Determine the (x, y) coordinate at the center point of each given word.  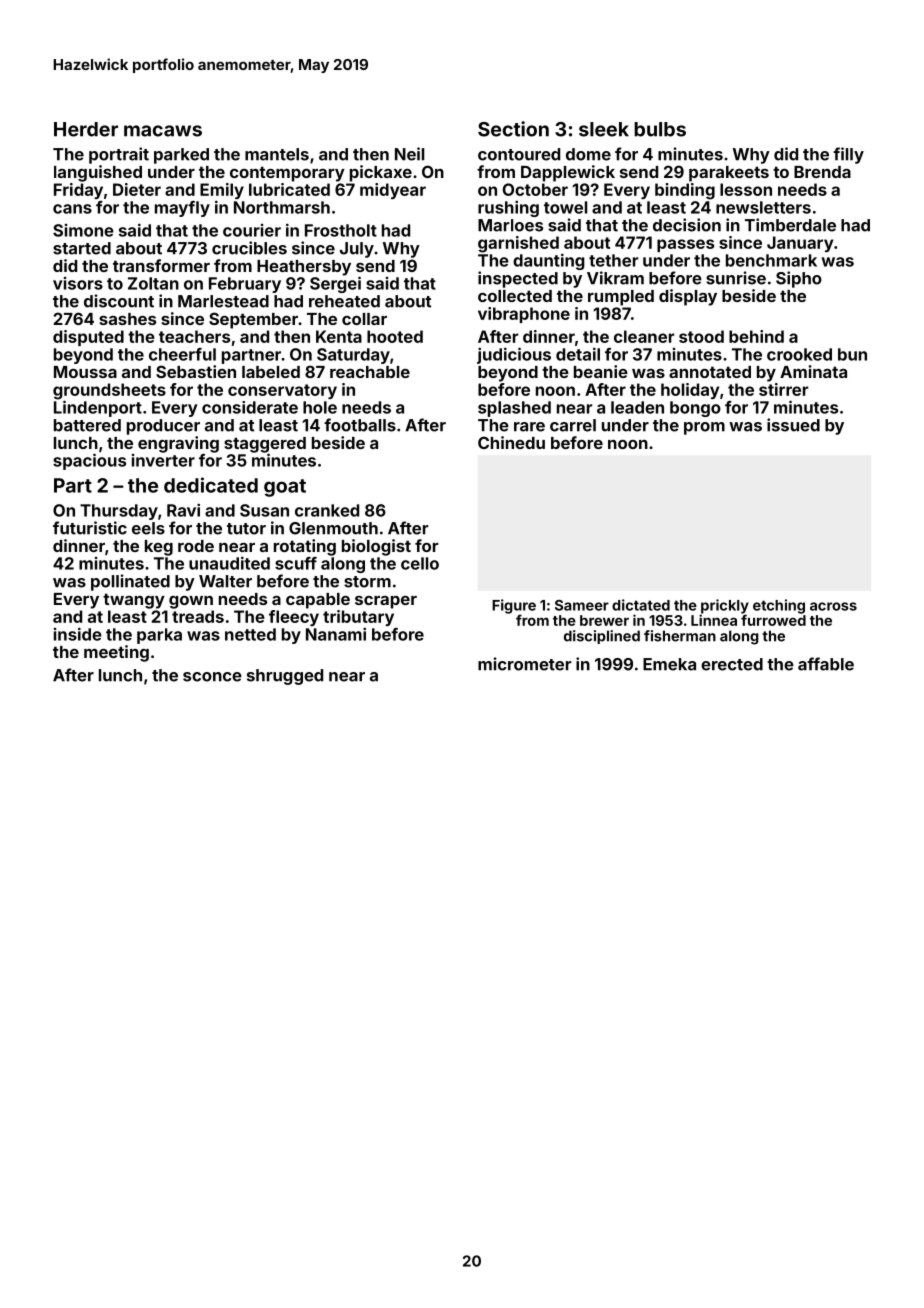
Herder (86, 129)
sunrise (736, 278)
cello (420, 563)
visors (78, 283)
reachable (370, 372)
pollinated (130, 582)
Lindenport (98, 408)
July (357, 250)
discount (119, 301)
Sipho (799, 279)
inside (78, 634)
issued (793, 425)
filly (848, 155)
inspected (518, 279)
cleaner (644, 336)
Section (513, 129)
